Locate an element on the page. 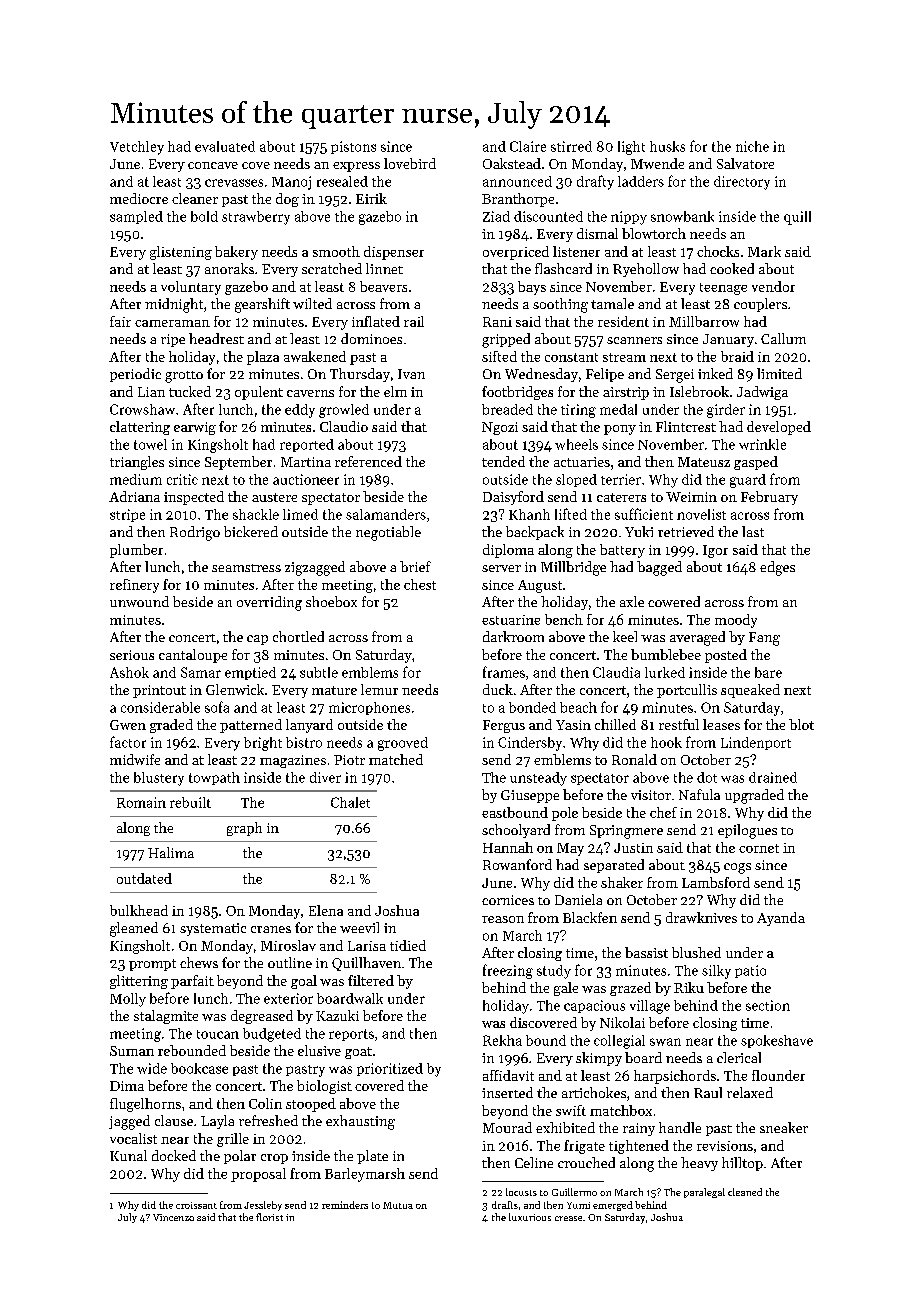 Image resolution: width=924 pixels, height=1308 pixels. prompt is located at coordinates (152, 965).
